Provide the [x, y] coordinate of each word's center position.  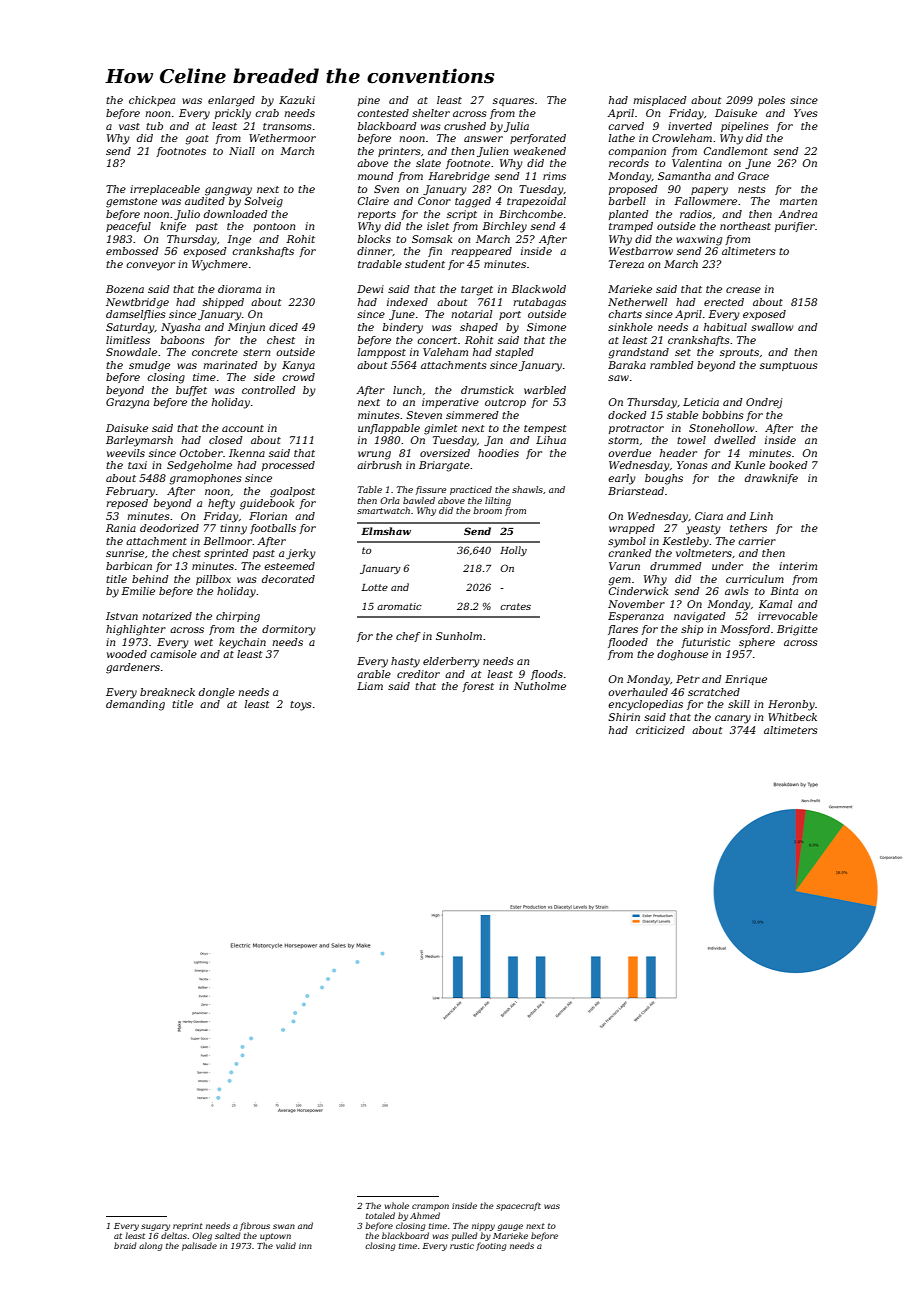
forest [478, 687]
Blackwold [538, 289]
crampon [430, 1207]
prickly [233, 114]
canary [733, 719]
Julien [492, 152]
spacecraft [518, 1206]
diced [283, 327]
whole [397, 1205]
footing [491, 1246]
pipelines [745, 127]
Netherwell [638, 302]
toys [301, 706]
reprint [188, 1227]
